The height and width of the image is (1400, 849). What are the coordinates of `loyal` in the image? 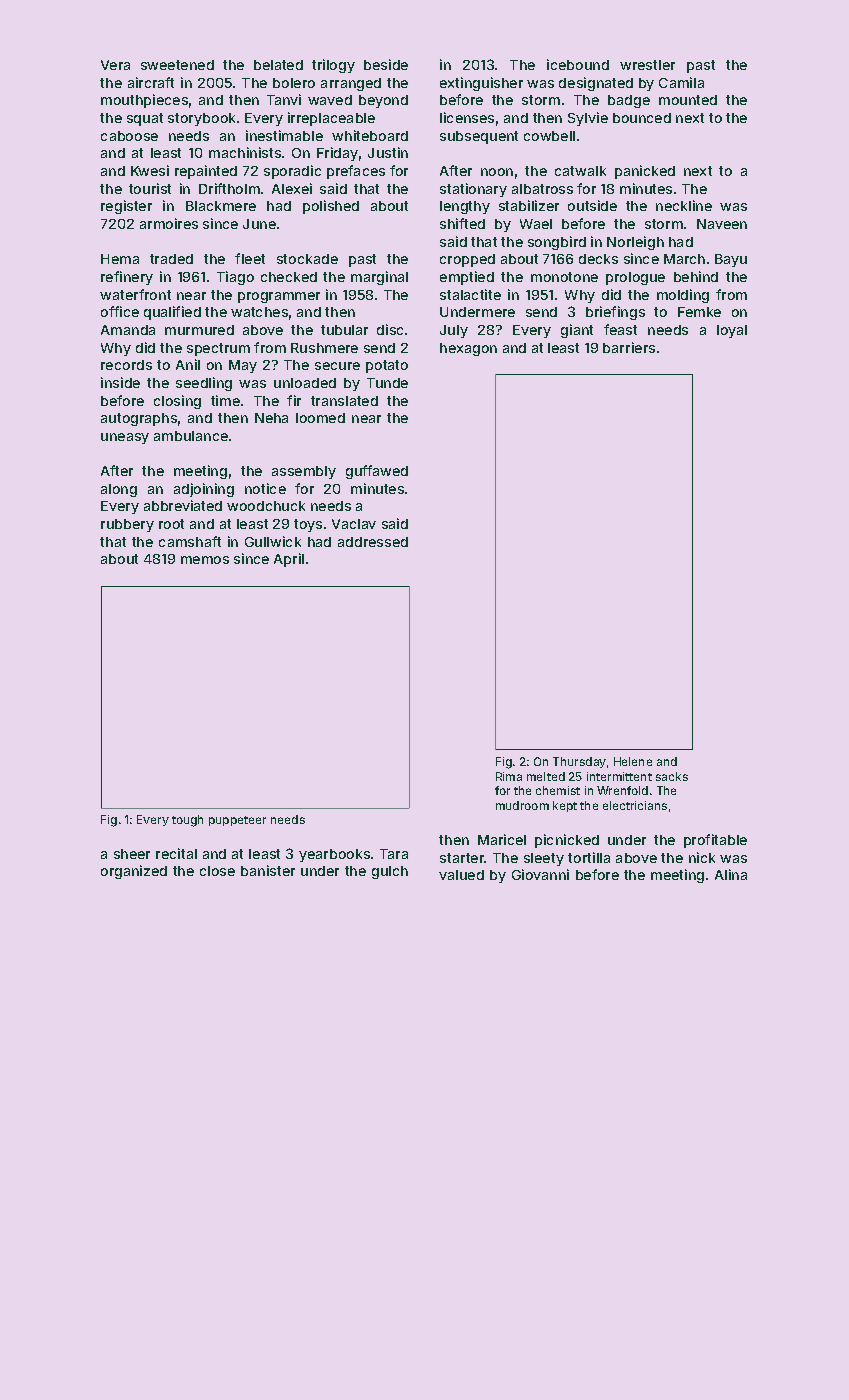 It's located at (732, 331).
